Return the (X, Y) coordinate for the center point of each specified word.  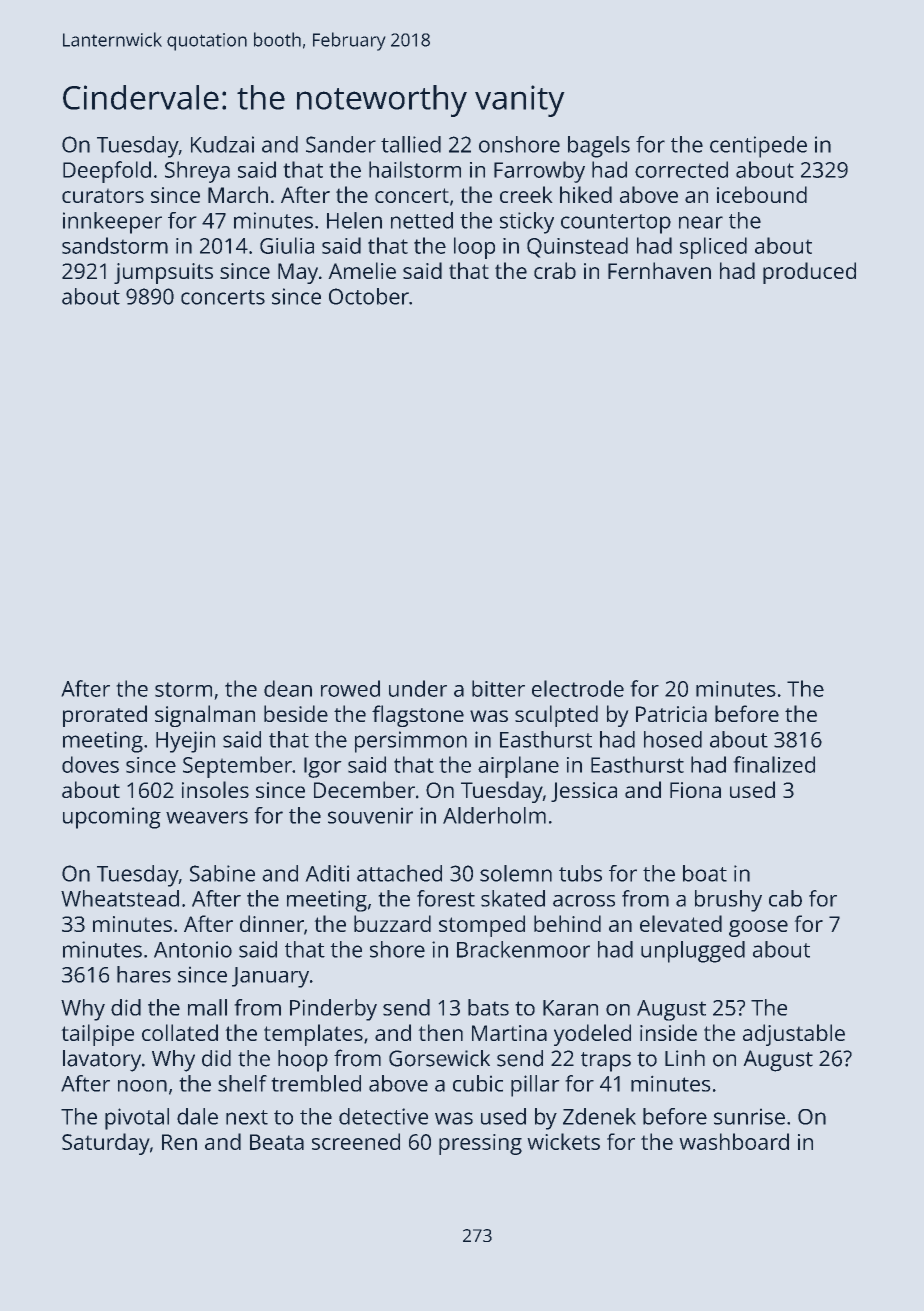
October (369, 296)
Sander (341, 144)
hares (144, 974)
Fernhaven (659, 270)
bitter (498, 688)
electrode (578, 688)
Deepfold (107, 172)
